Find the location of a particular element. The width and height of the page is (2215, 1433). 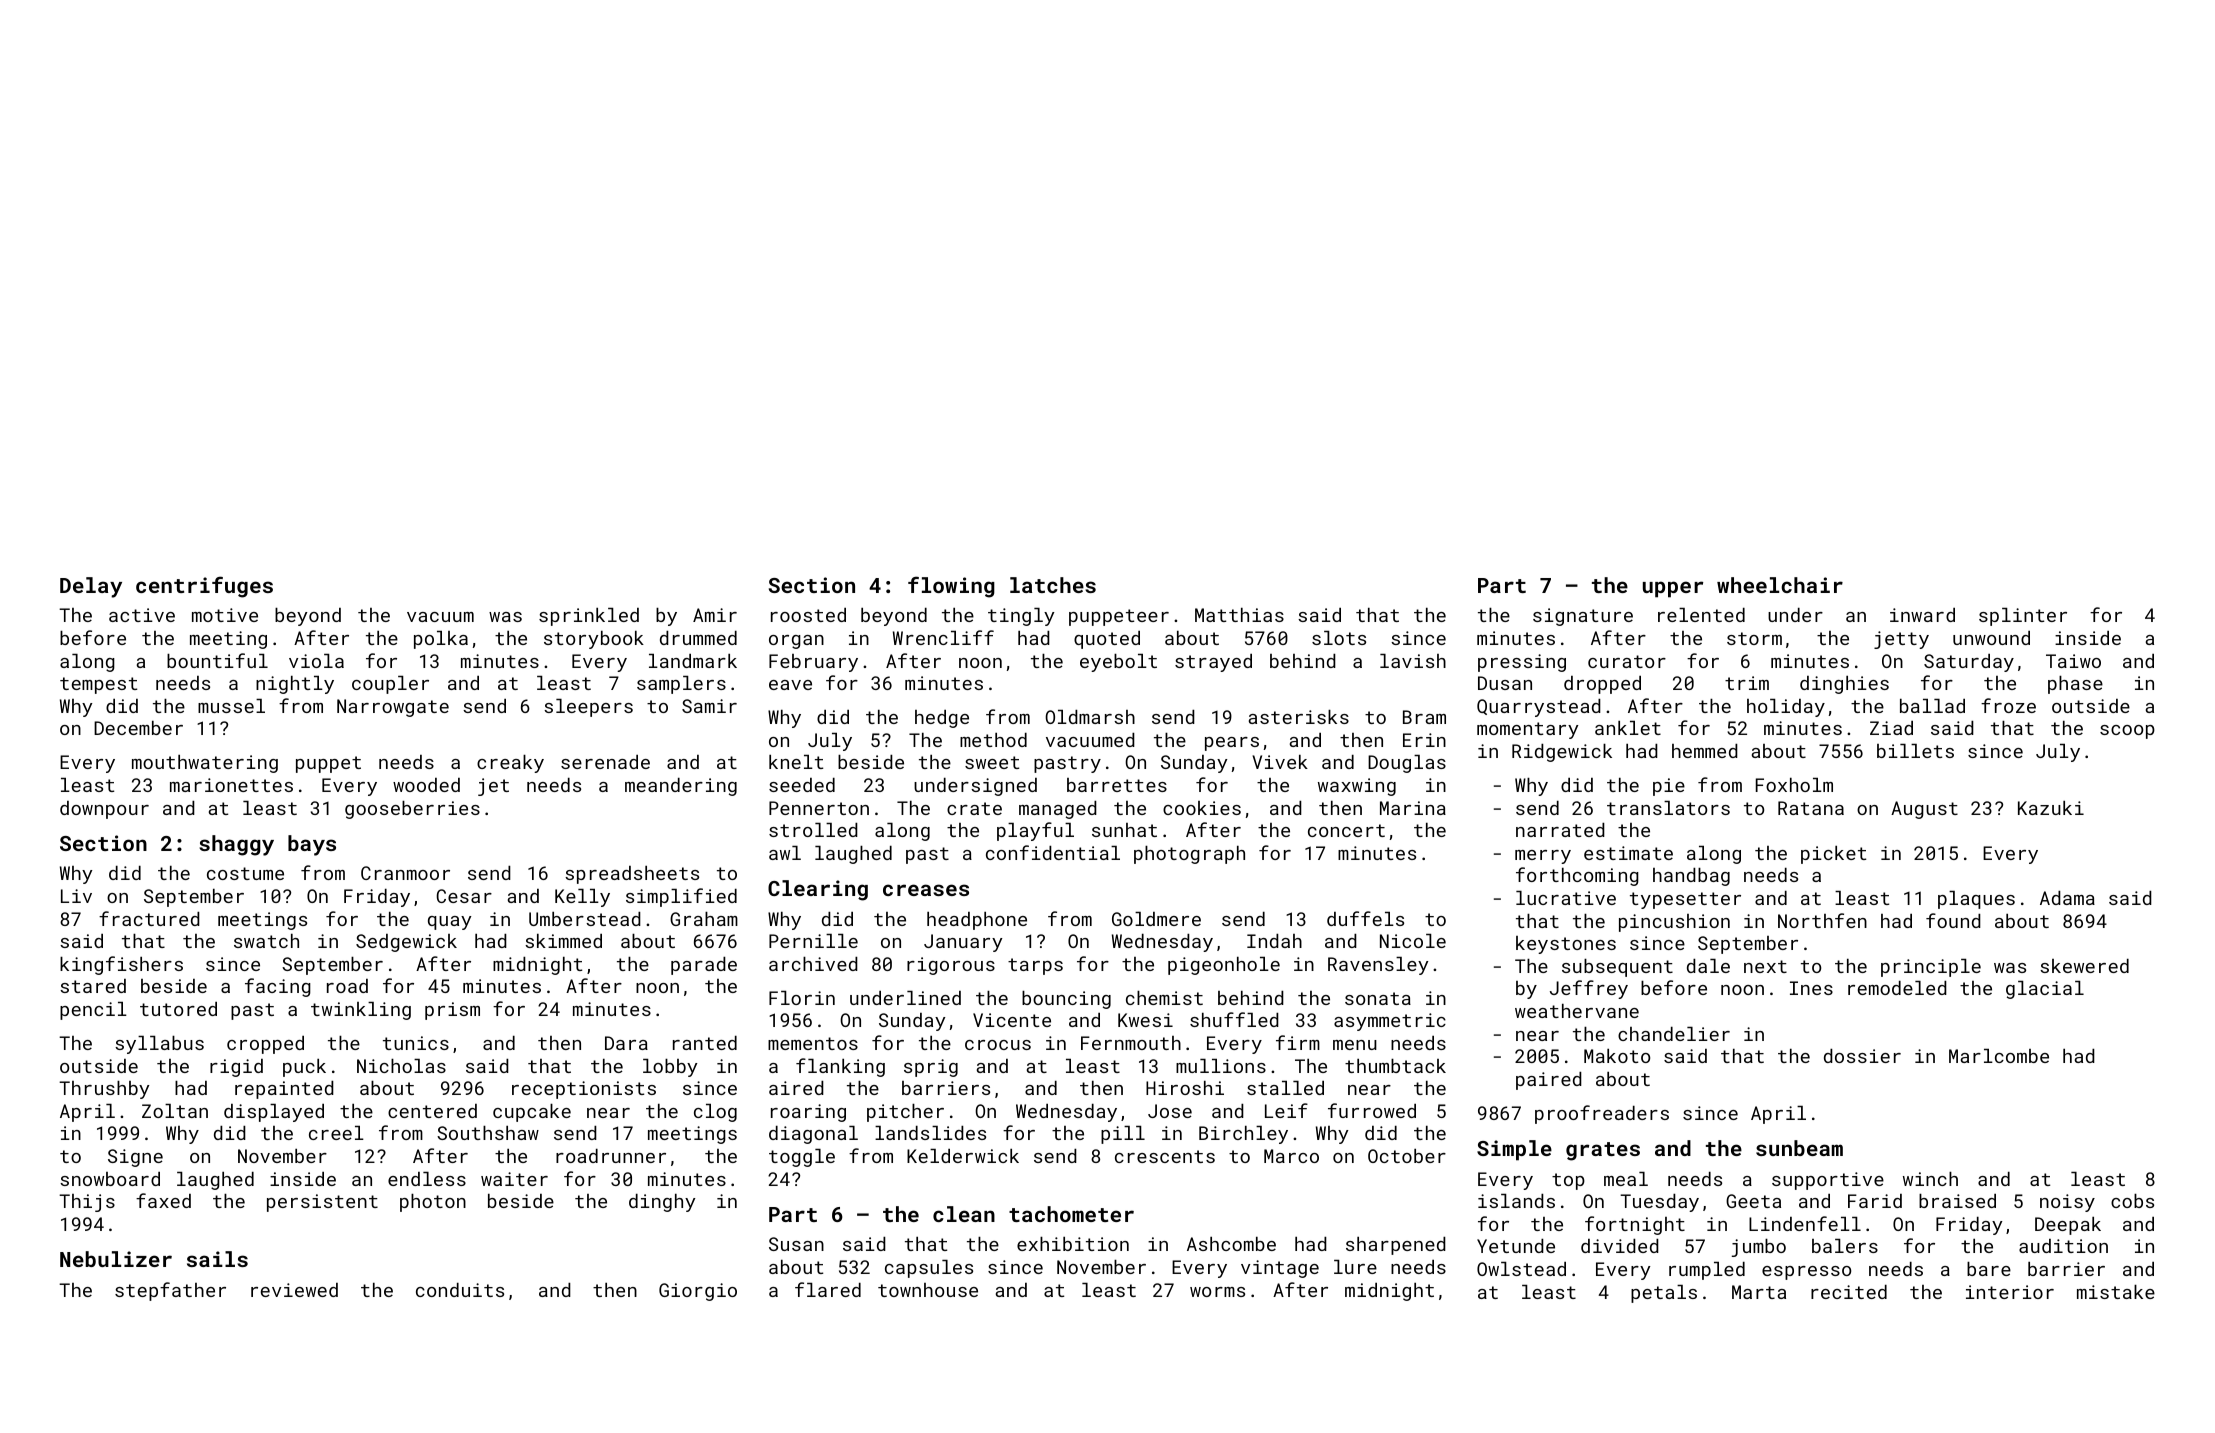

lure is located at coordinates (1355, 1267).
